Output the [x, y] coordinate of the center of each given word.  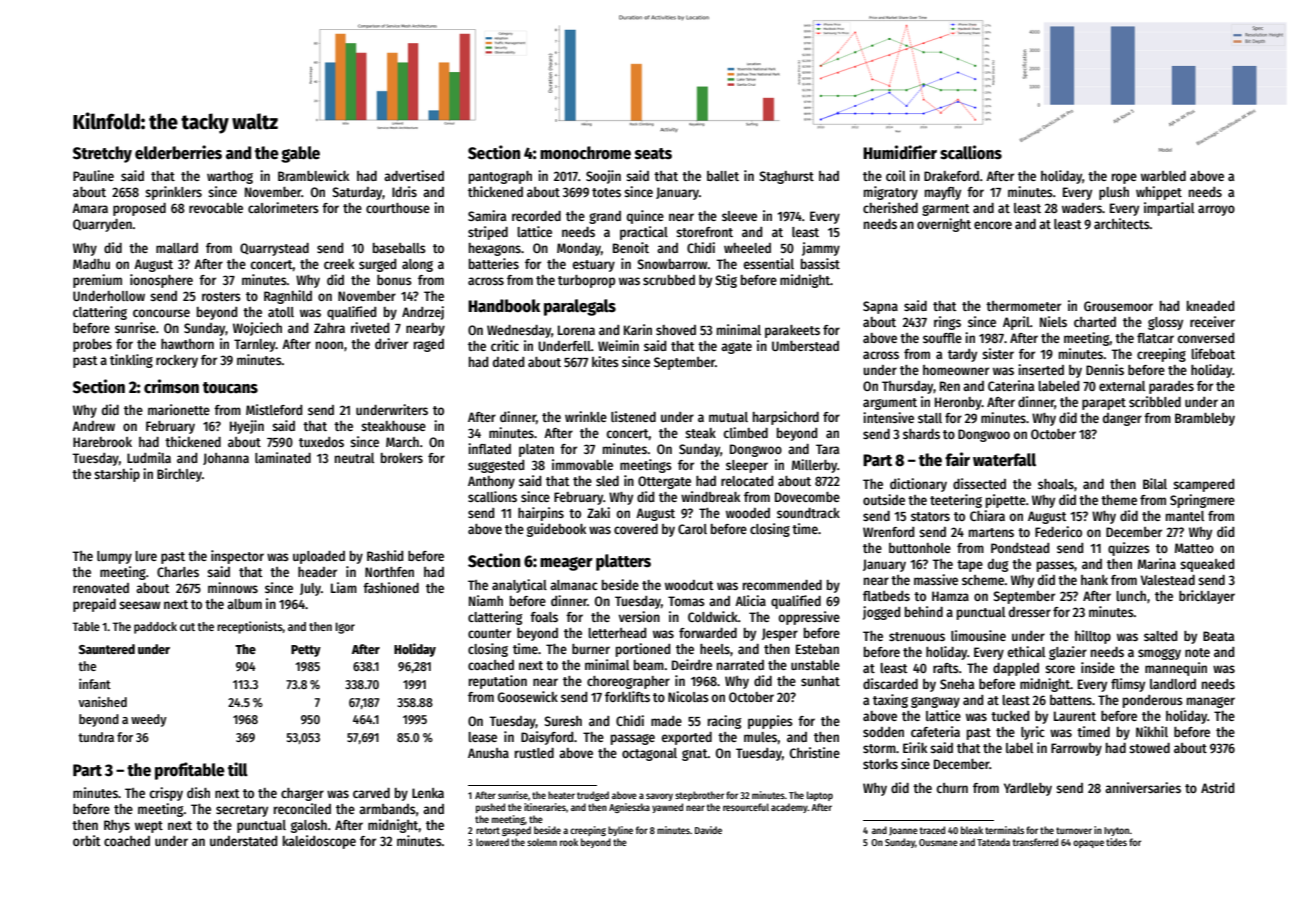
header [317, 572]
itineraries [545, 807]
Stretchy [102, 154]
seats [653, 154]
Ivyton [1116, 831]
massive [936, 579]
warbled [1163, 176]
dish [198, 792]
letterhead [617, 633]
